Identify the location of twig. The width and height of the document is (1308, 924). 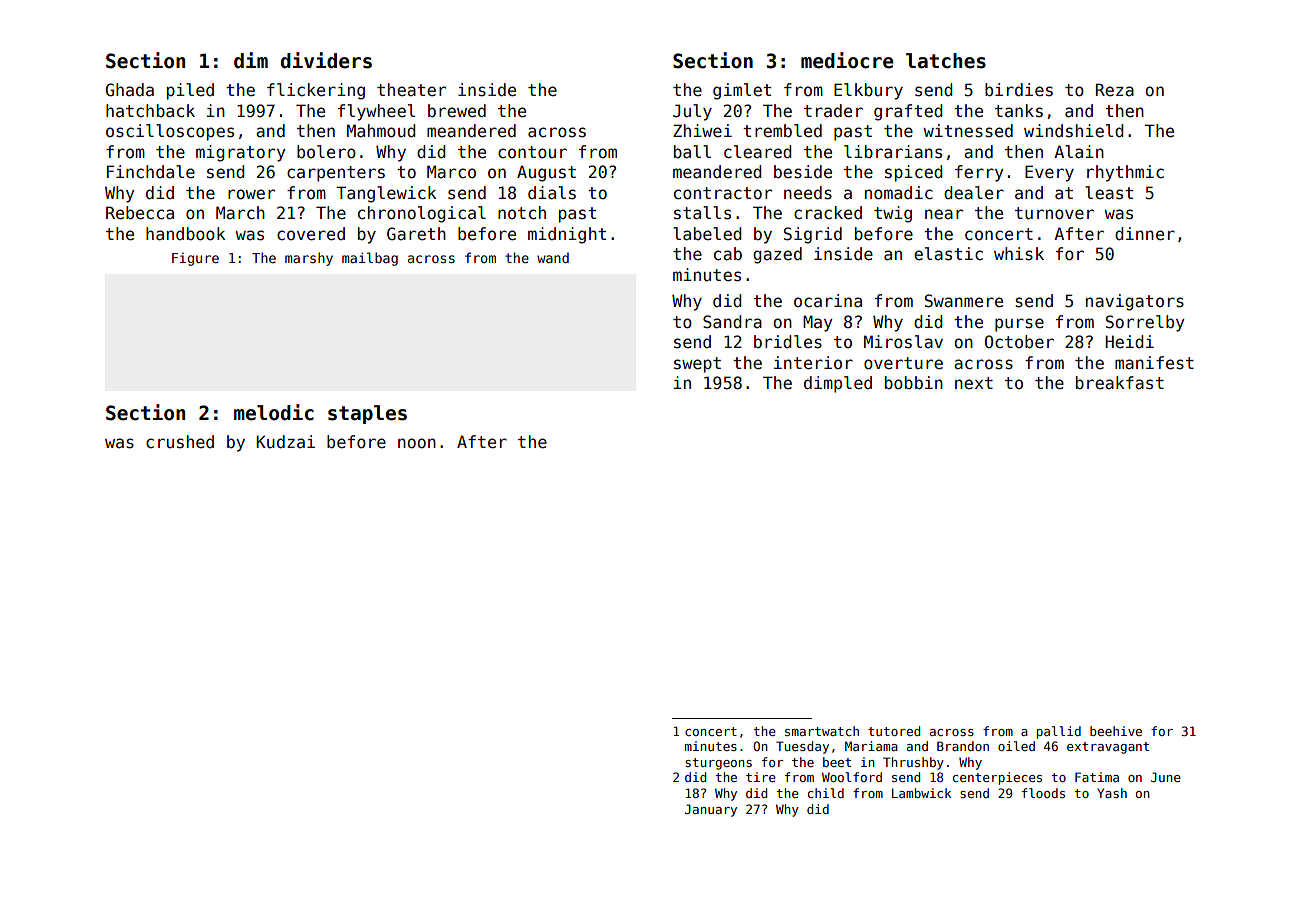
(893, 214).
